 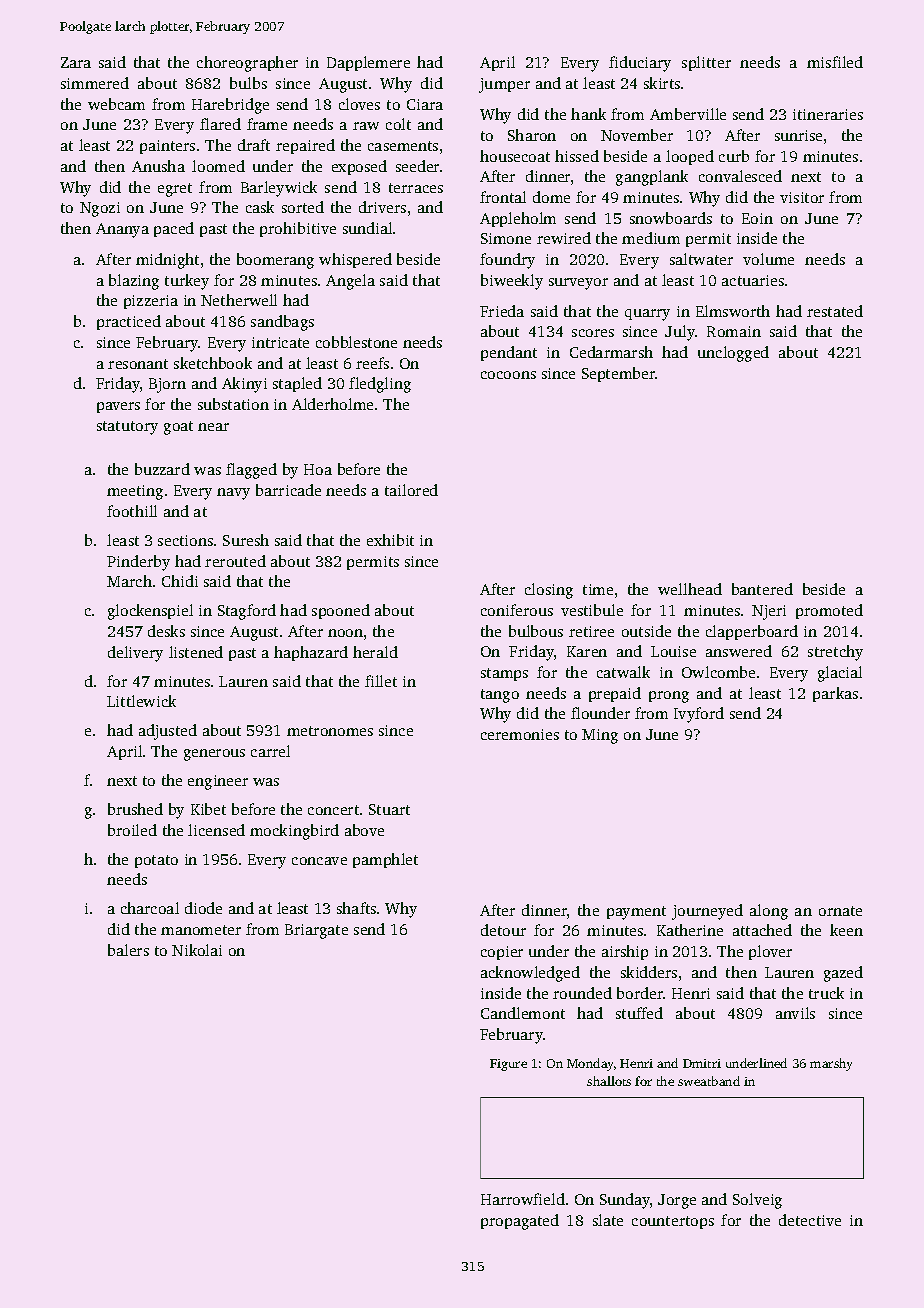 What do you see at coordinates (246, 540) in the screenshot?
I see `Suresh` at bounding box center [246, 540].
